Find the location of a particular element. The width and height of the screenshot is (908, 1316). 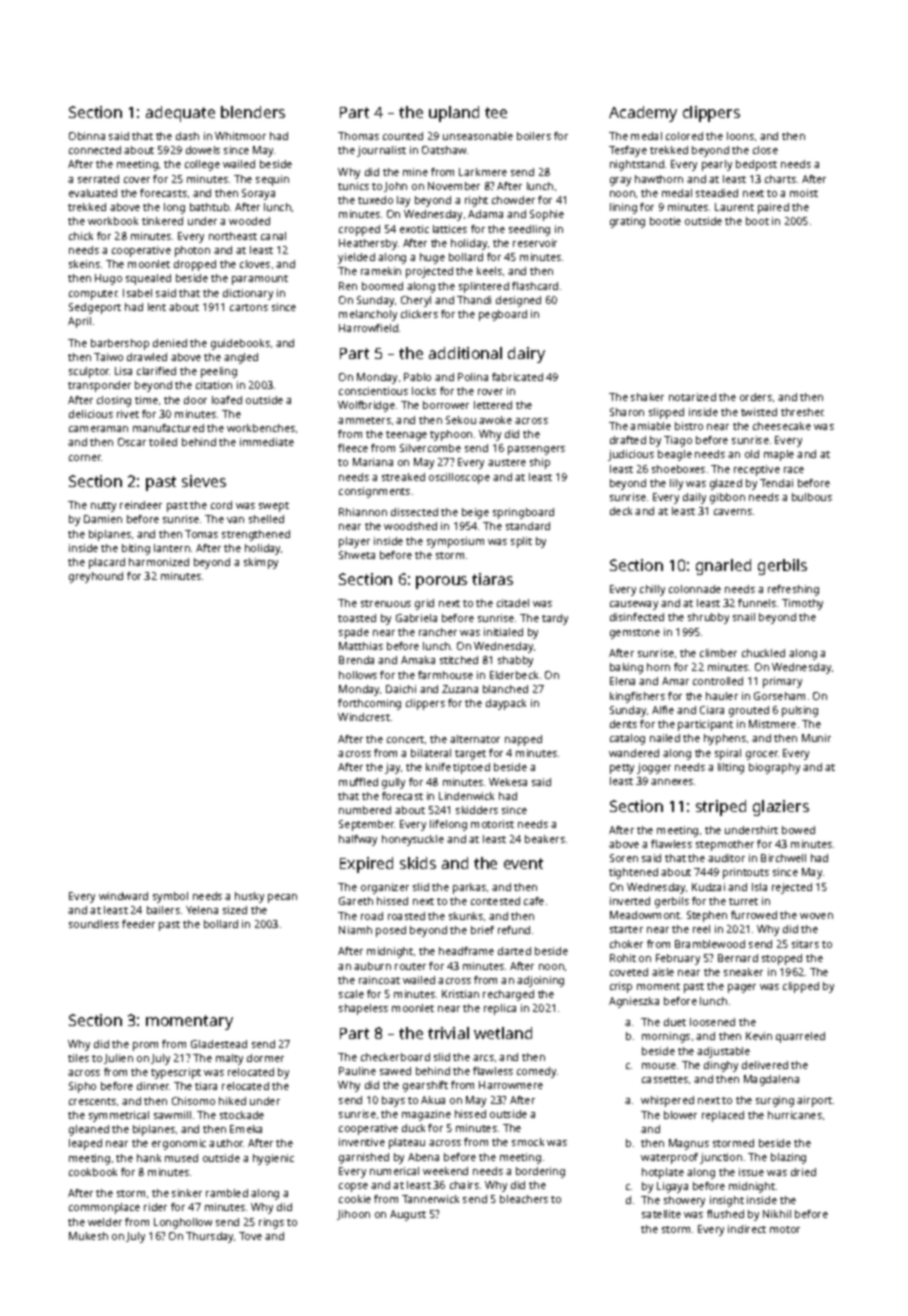

paired is located at coordinates (773, 208).
